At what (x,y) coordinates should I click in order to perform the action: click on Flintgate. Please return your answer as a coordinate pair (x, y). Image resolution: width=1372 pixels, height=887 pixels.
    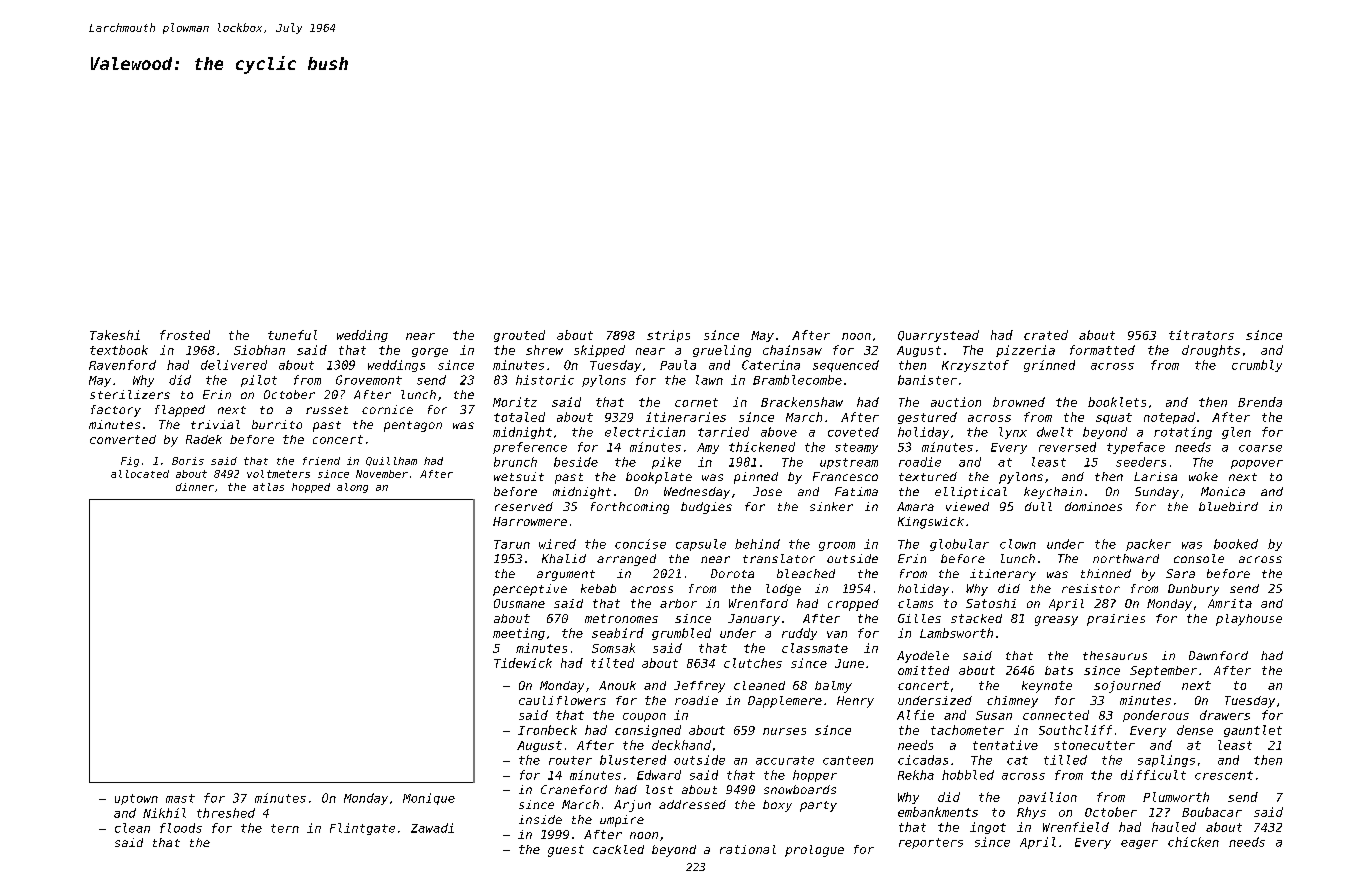
    Looking at the image, I should click on (362, 829).
